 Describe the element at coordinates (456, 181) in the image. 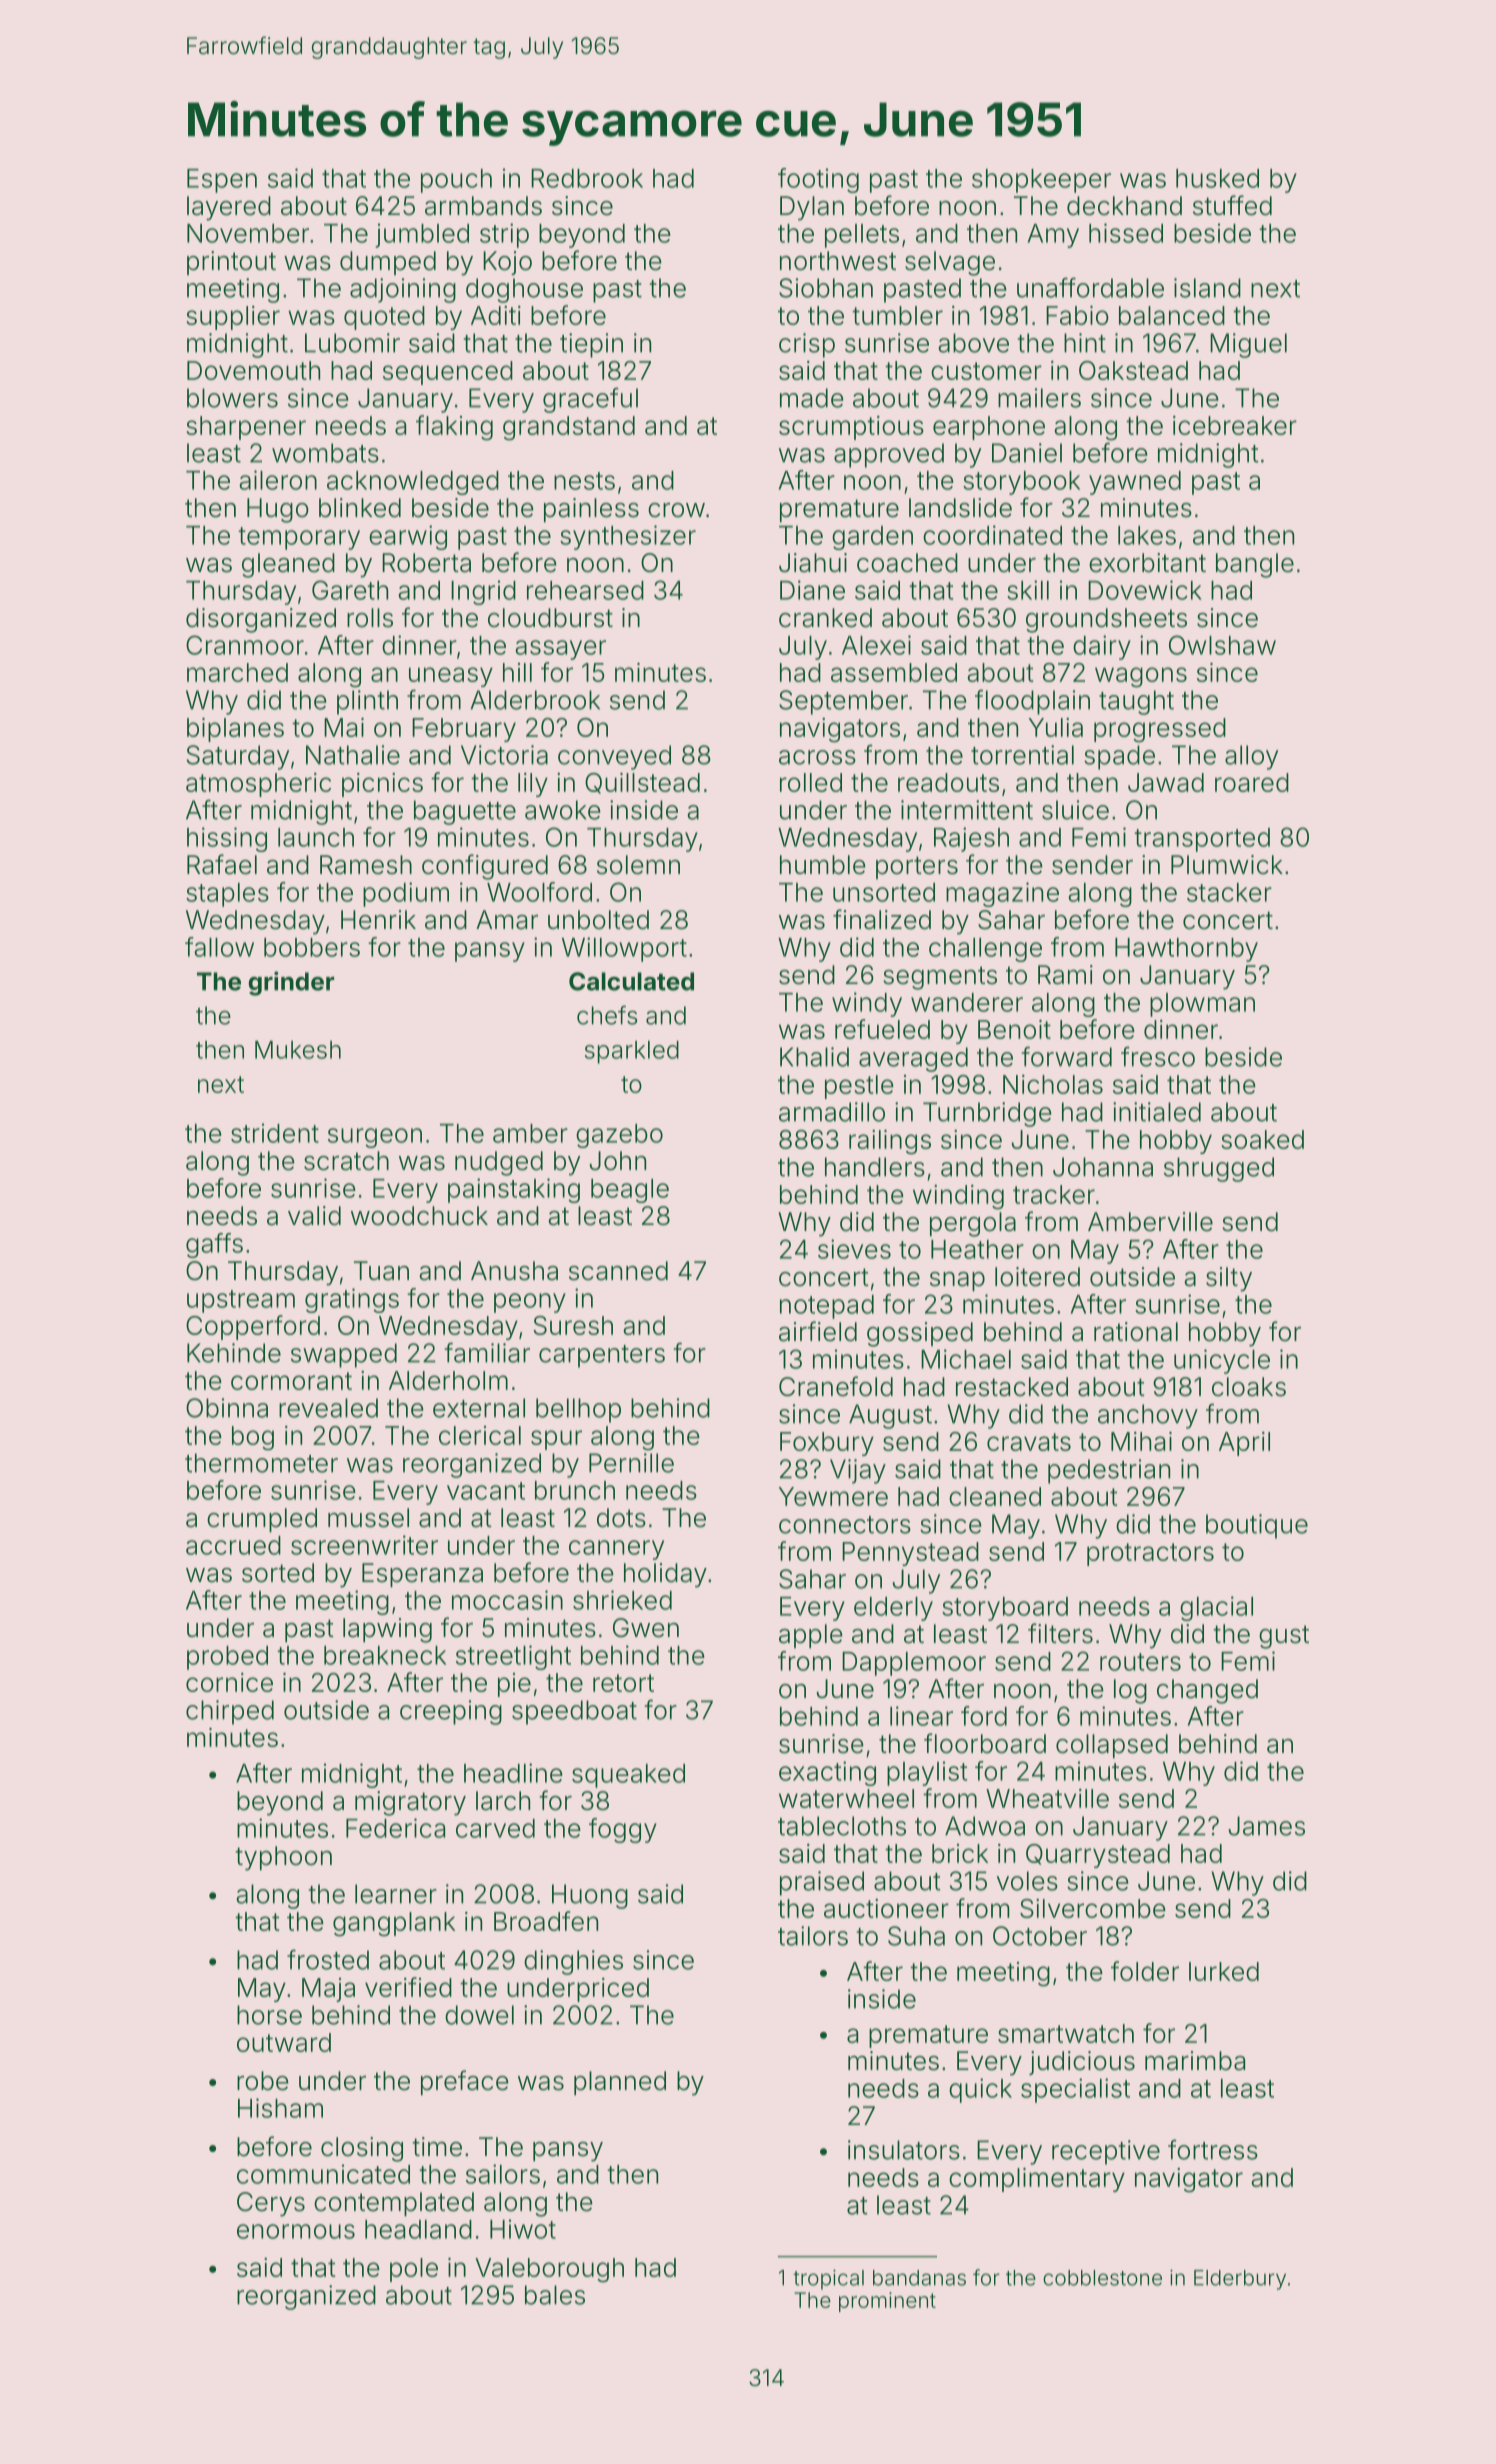

I see `pouch` at that location.
